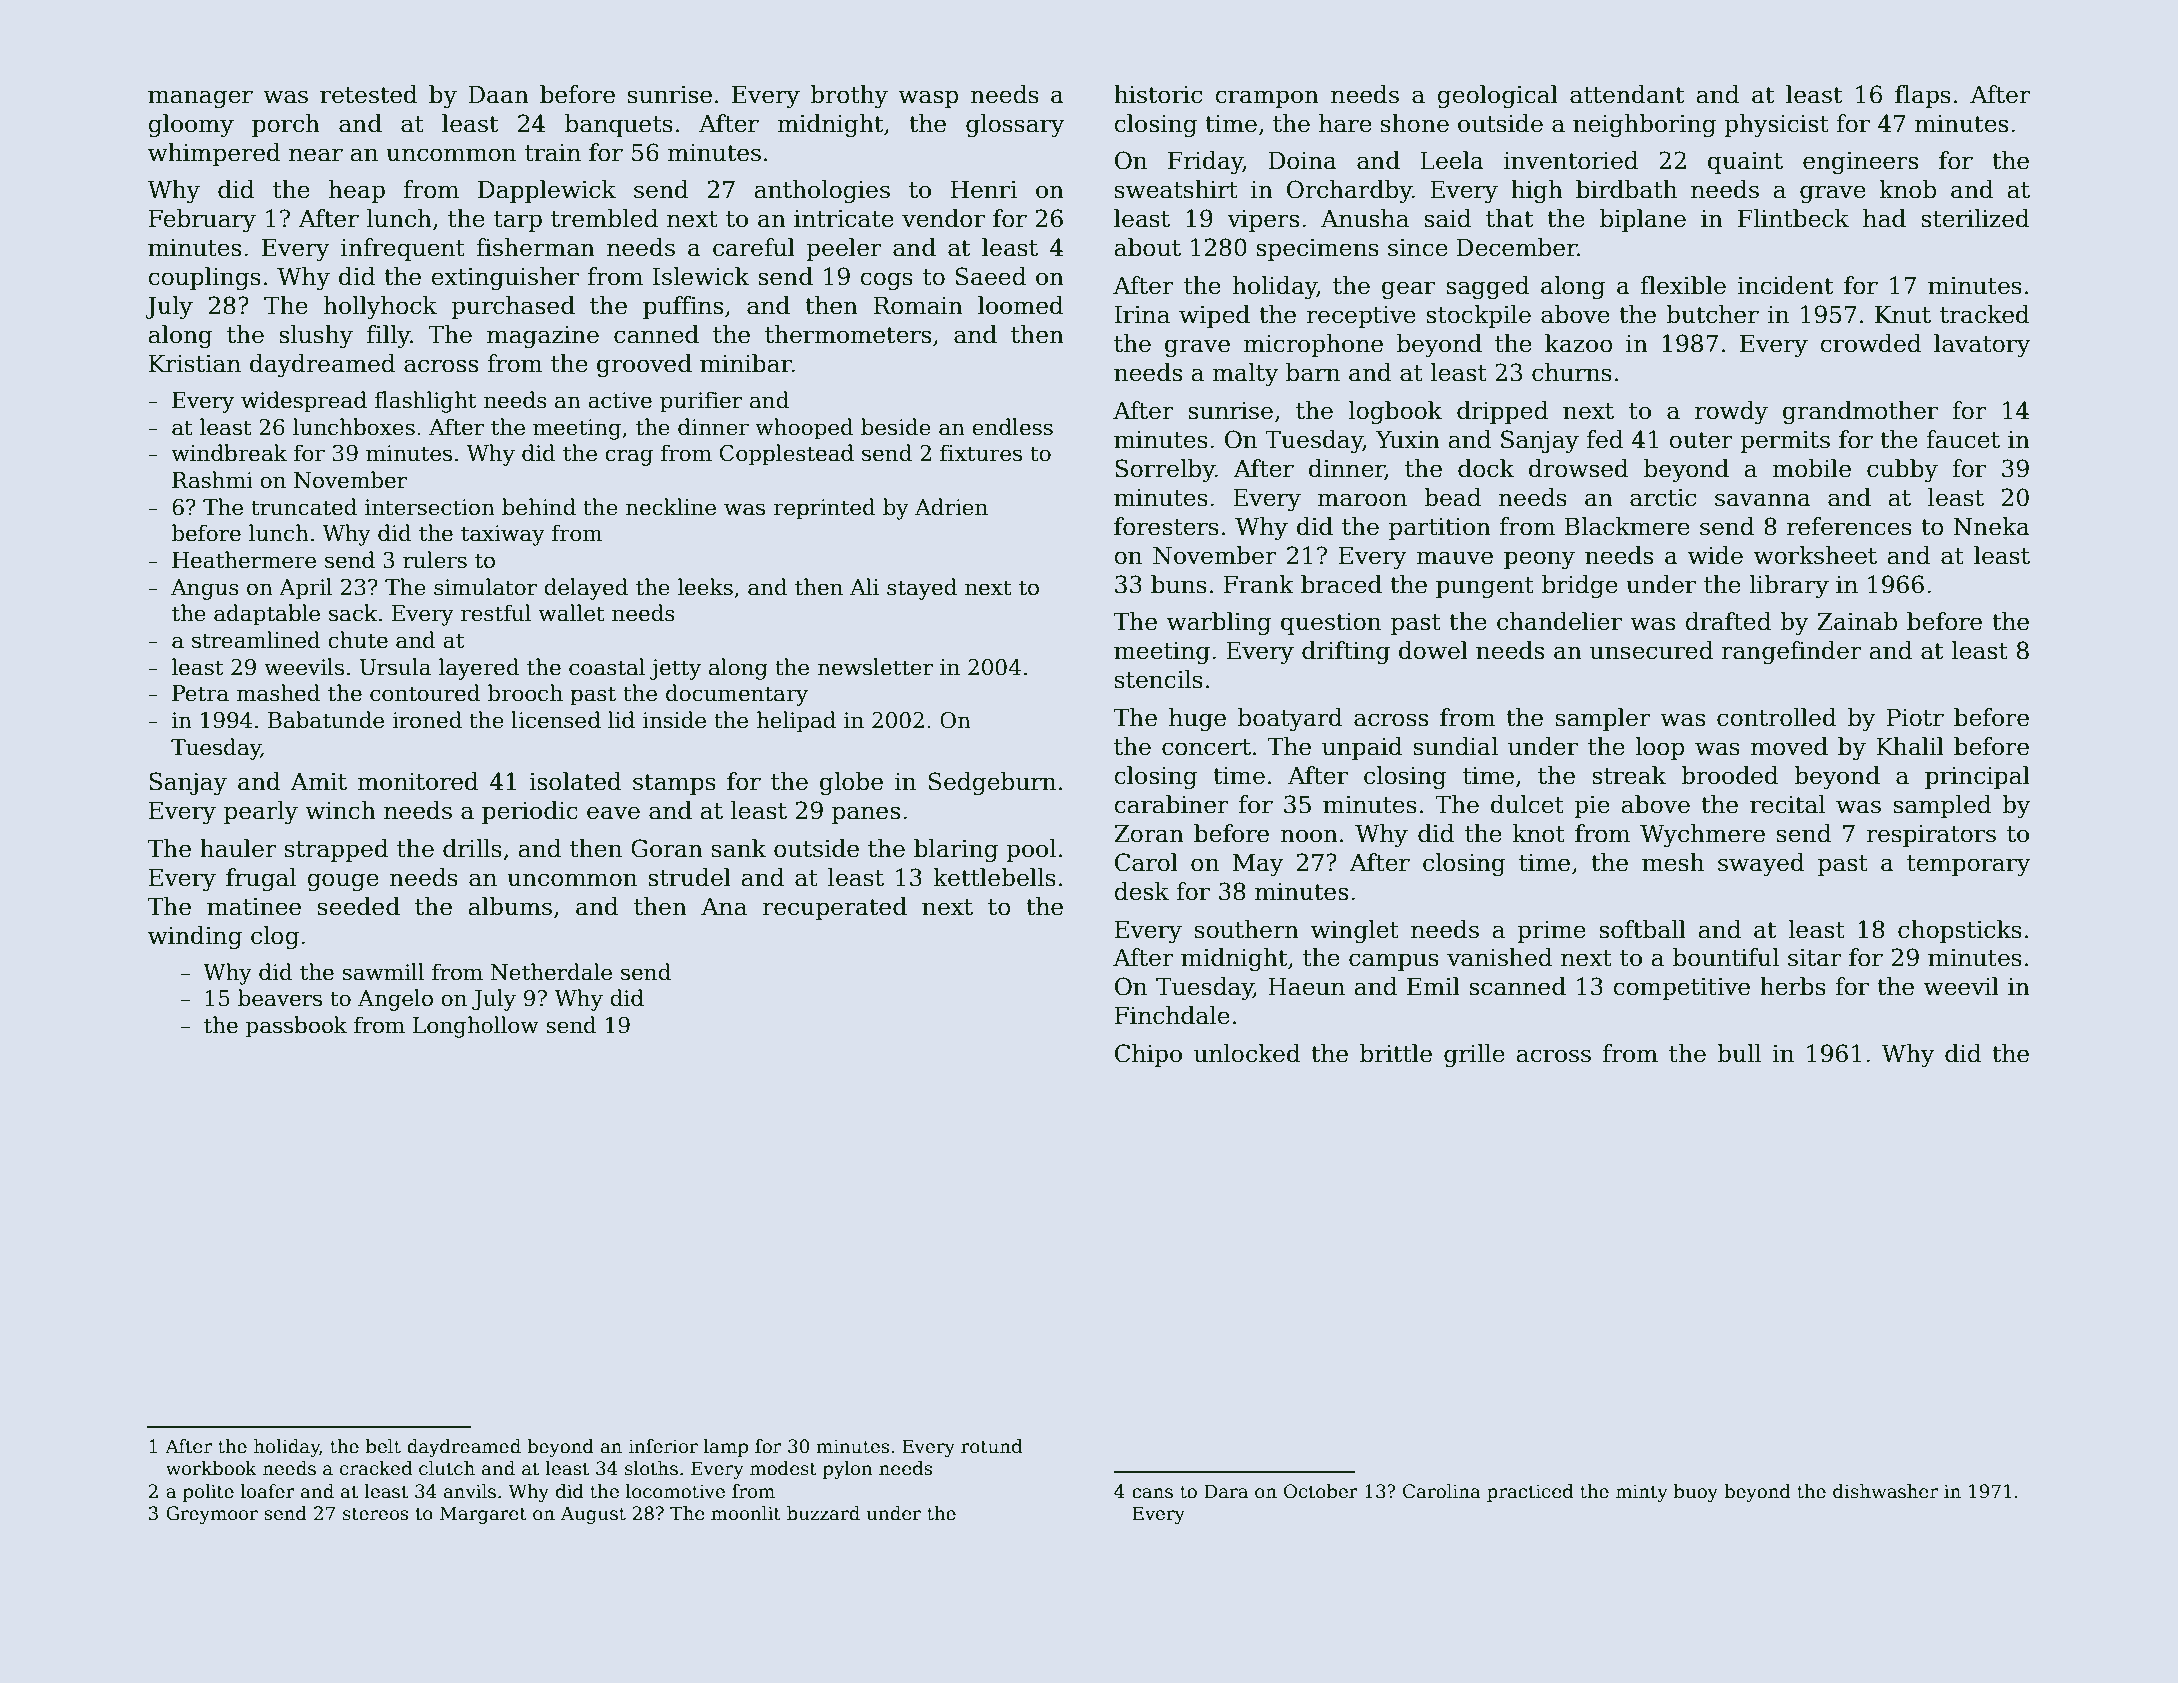 This document has height=1683, width=2178. What do you see at coordinates (1702, 835) in the document?
I see `Wychmere` at bounding box center [1702, 835].
